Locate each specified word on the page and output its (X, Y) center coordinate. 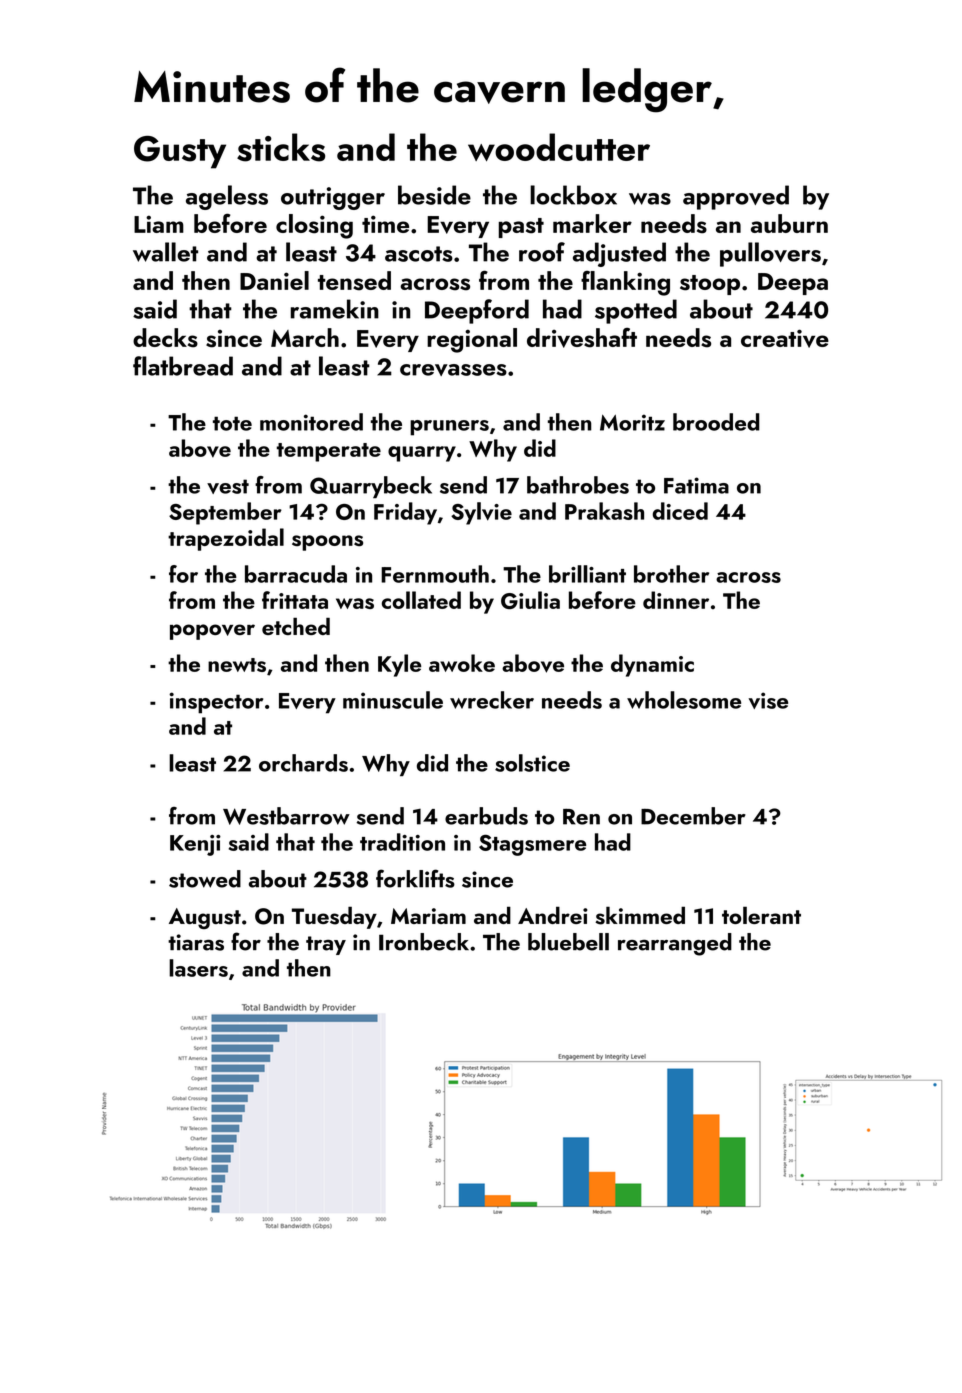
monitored (311, 422)
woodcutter (559, 147)
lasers (198, 968)
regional (472, 340)
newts (237, 665)
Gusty (180, 152)
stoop (710, 285)
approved (736, 197)
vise (768, 700)
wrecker (492, 700)
